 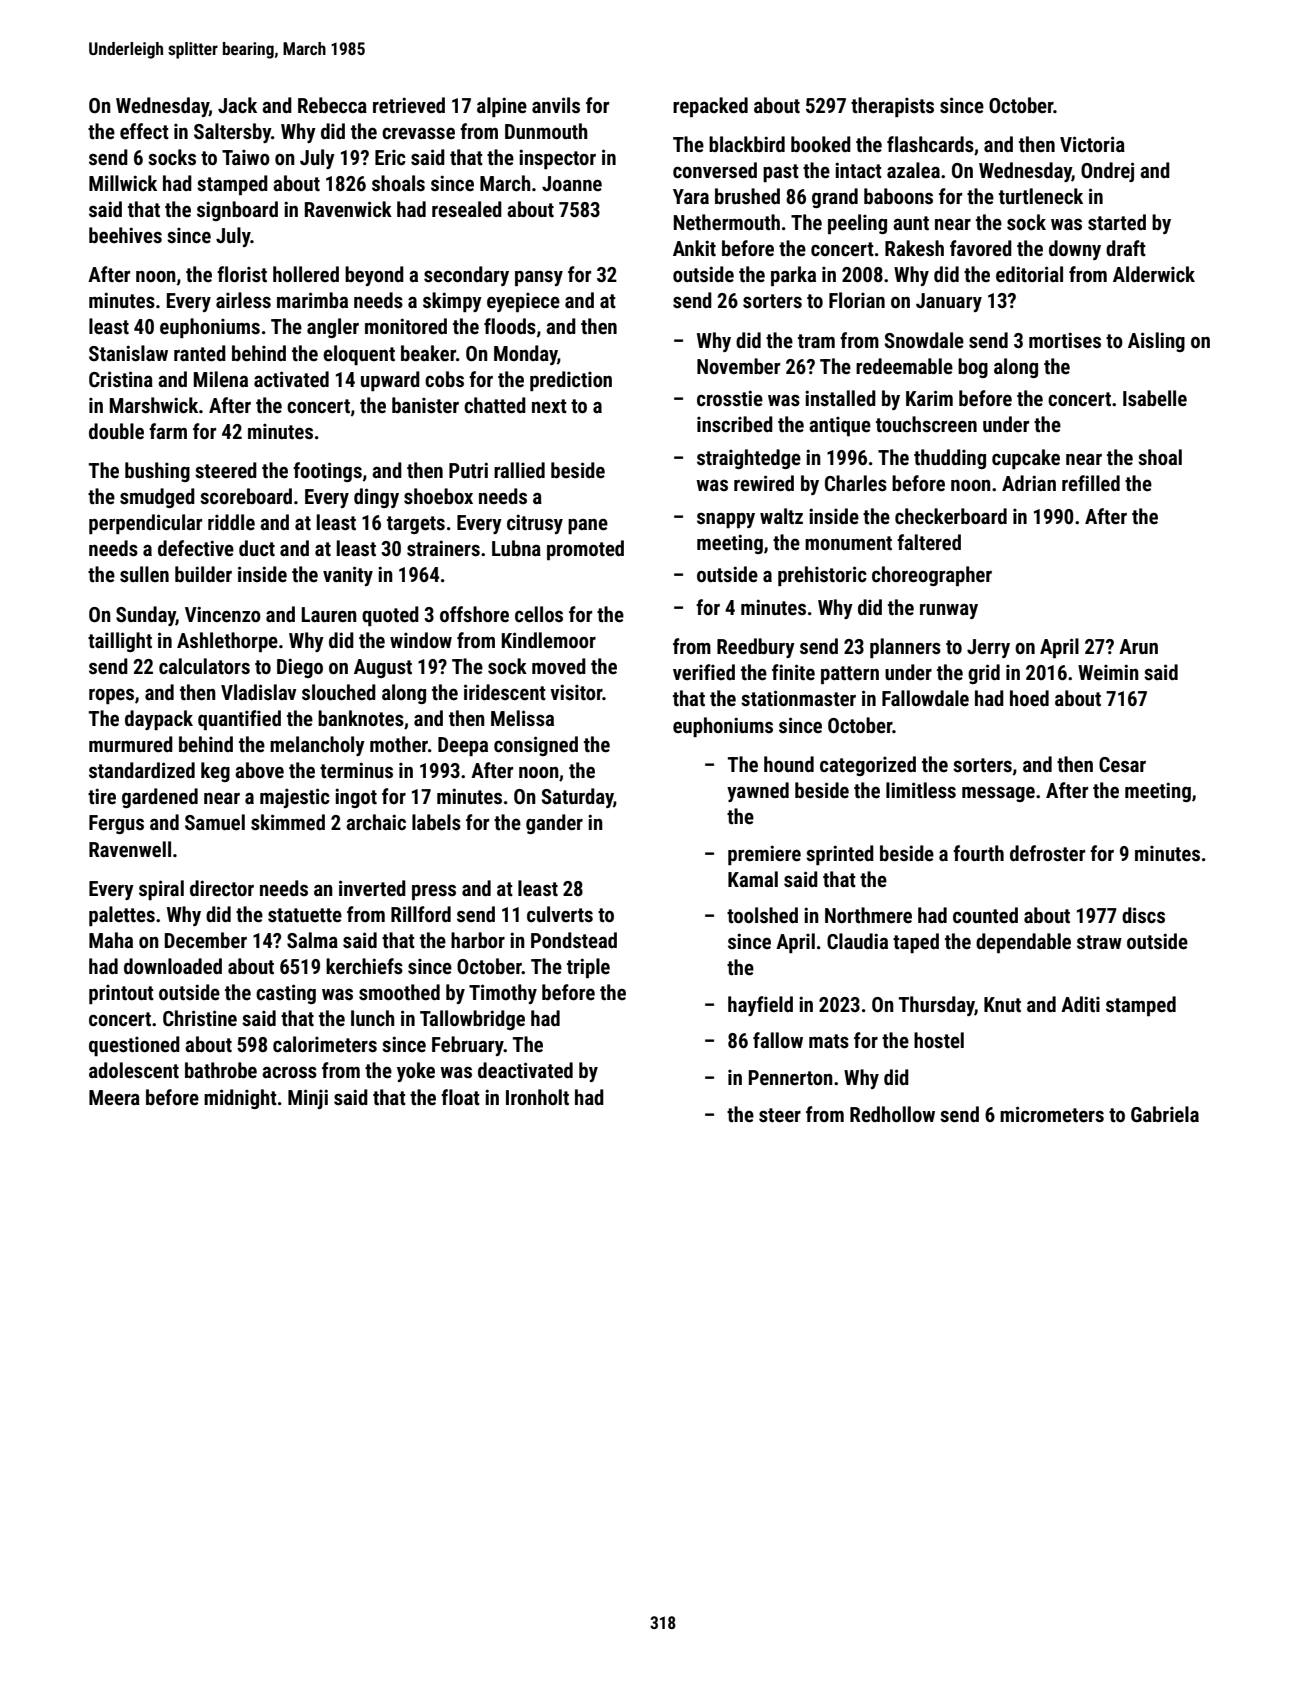 I want to click on defroster, so click(x=1047, y=853).
